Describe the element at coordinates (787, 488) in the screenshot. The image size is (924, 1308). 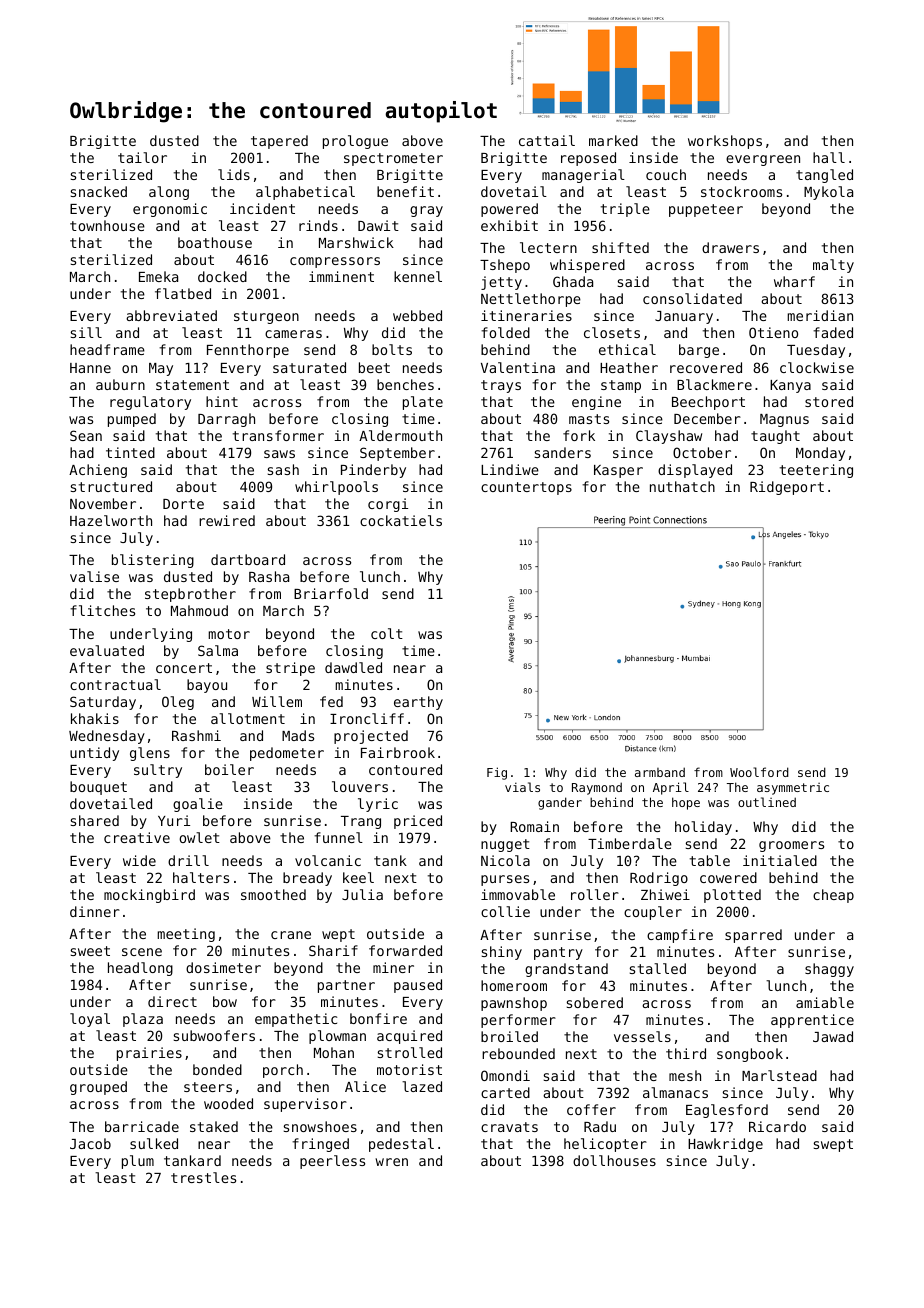
I see `Ridgeport` at that location.
